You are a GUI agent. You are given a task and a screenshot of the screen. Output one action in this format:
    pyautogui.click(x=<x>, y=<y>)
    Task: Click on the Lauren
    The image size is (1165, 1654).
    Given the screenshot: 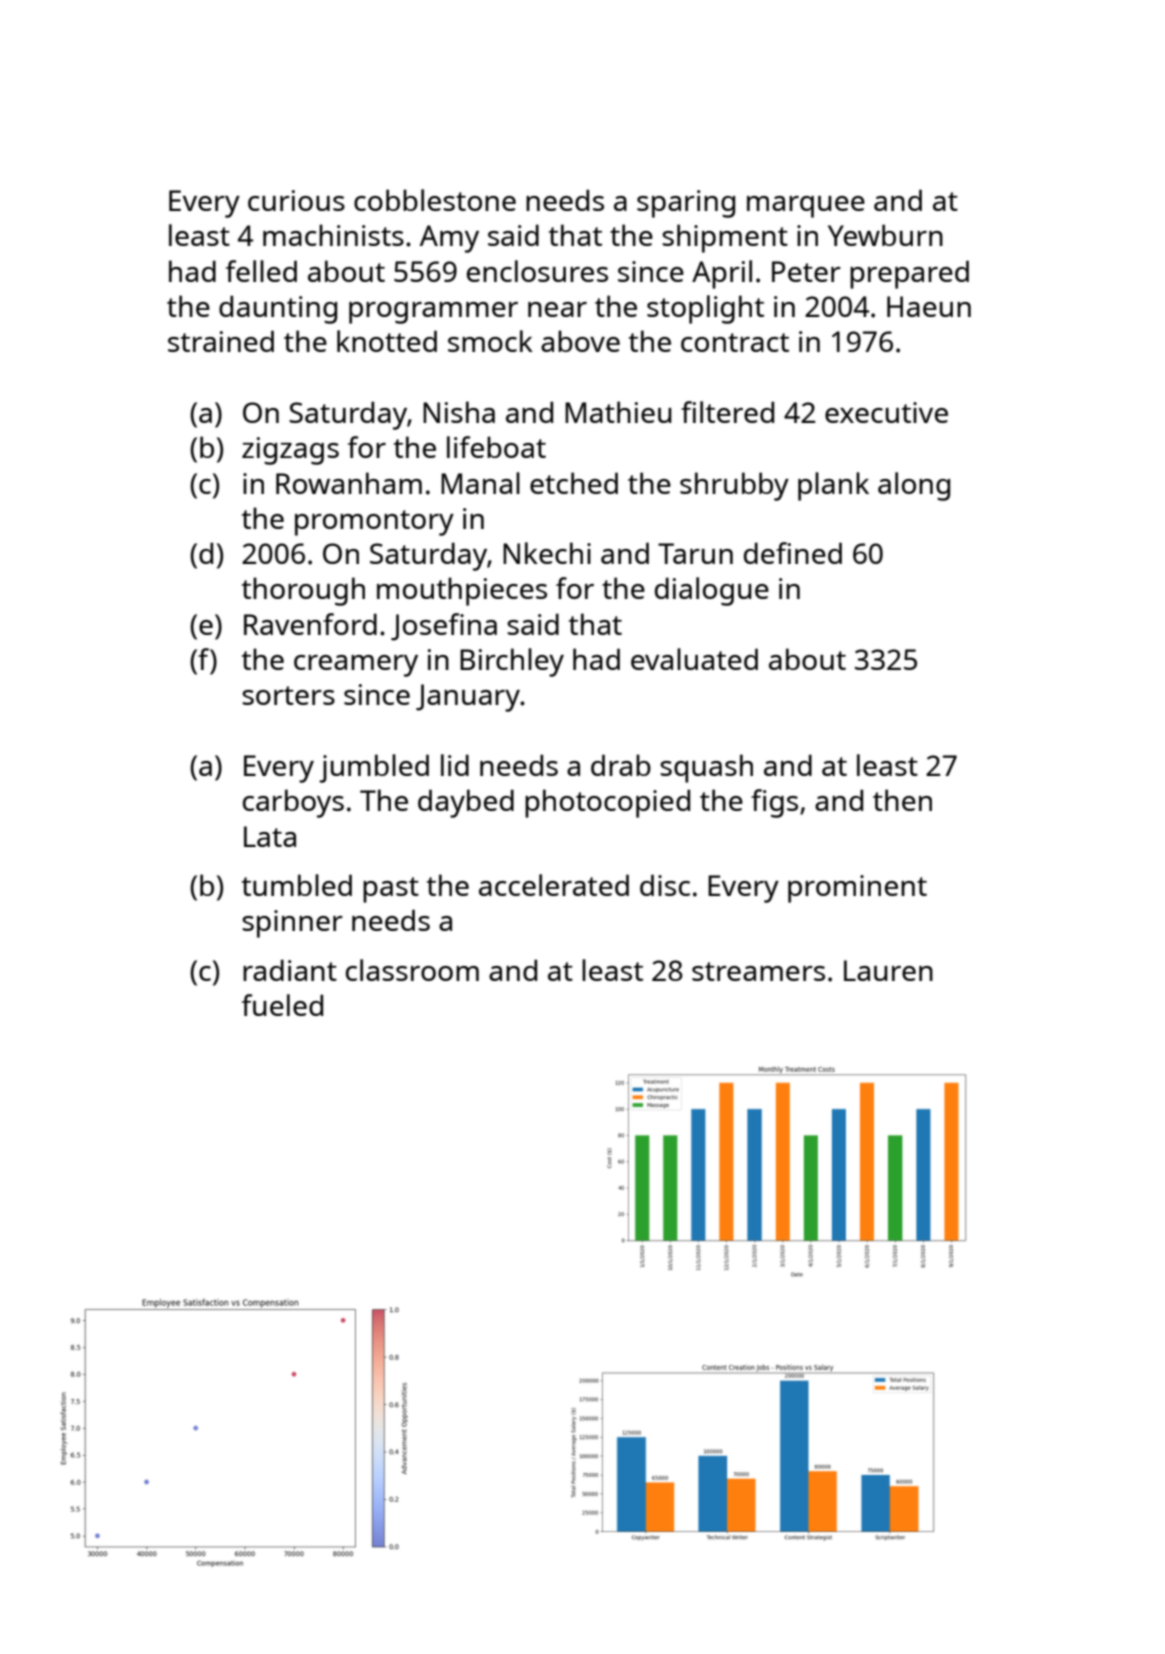 What is the action you would take?
    pyautogui.click(x=888, y=970)
